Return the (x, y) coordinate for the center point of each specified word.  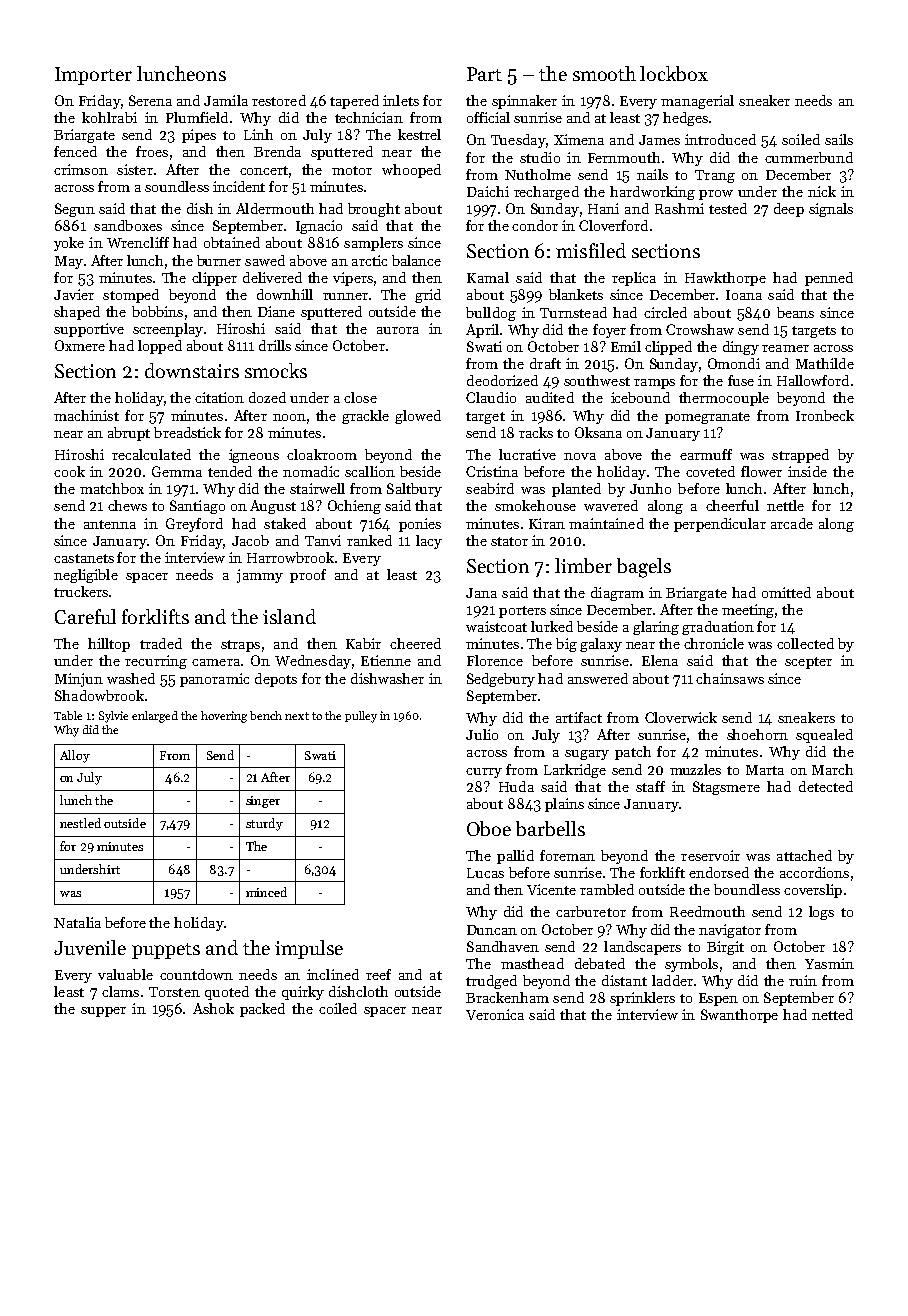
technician (369, 117)
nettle (785, 505)
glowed (418, 417)
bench (266, 715)
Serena (150, 100)
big (566, 645)
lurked (552, 626)
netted (832, 1014)
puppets (166, 951)
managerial (697, 102)
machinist (86, 415)
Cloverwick (681, 717)
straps (240, 646)
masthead (532, 963)
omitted (786, 592)
